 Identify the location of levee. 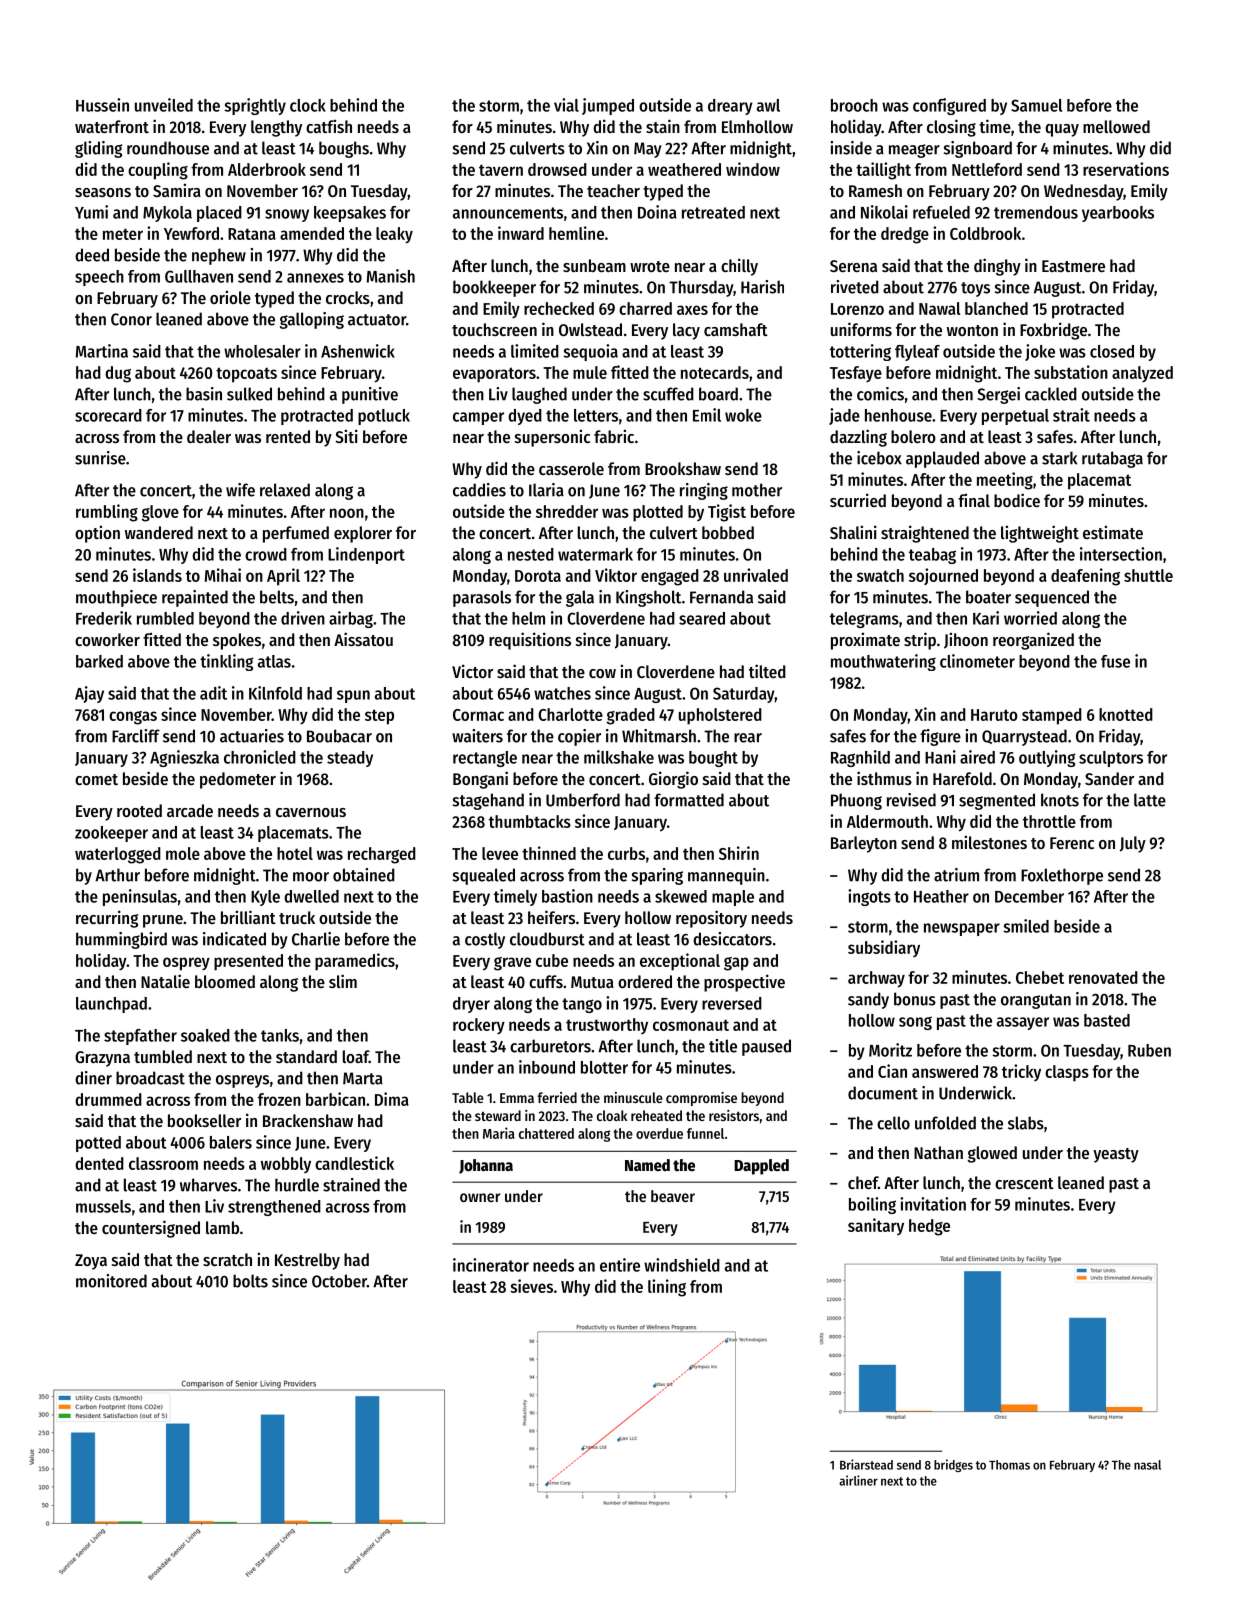
(500, 853).
